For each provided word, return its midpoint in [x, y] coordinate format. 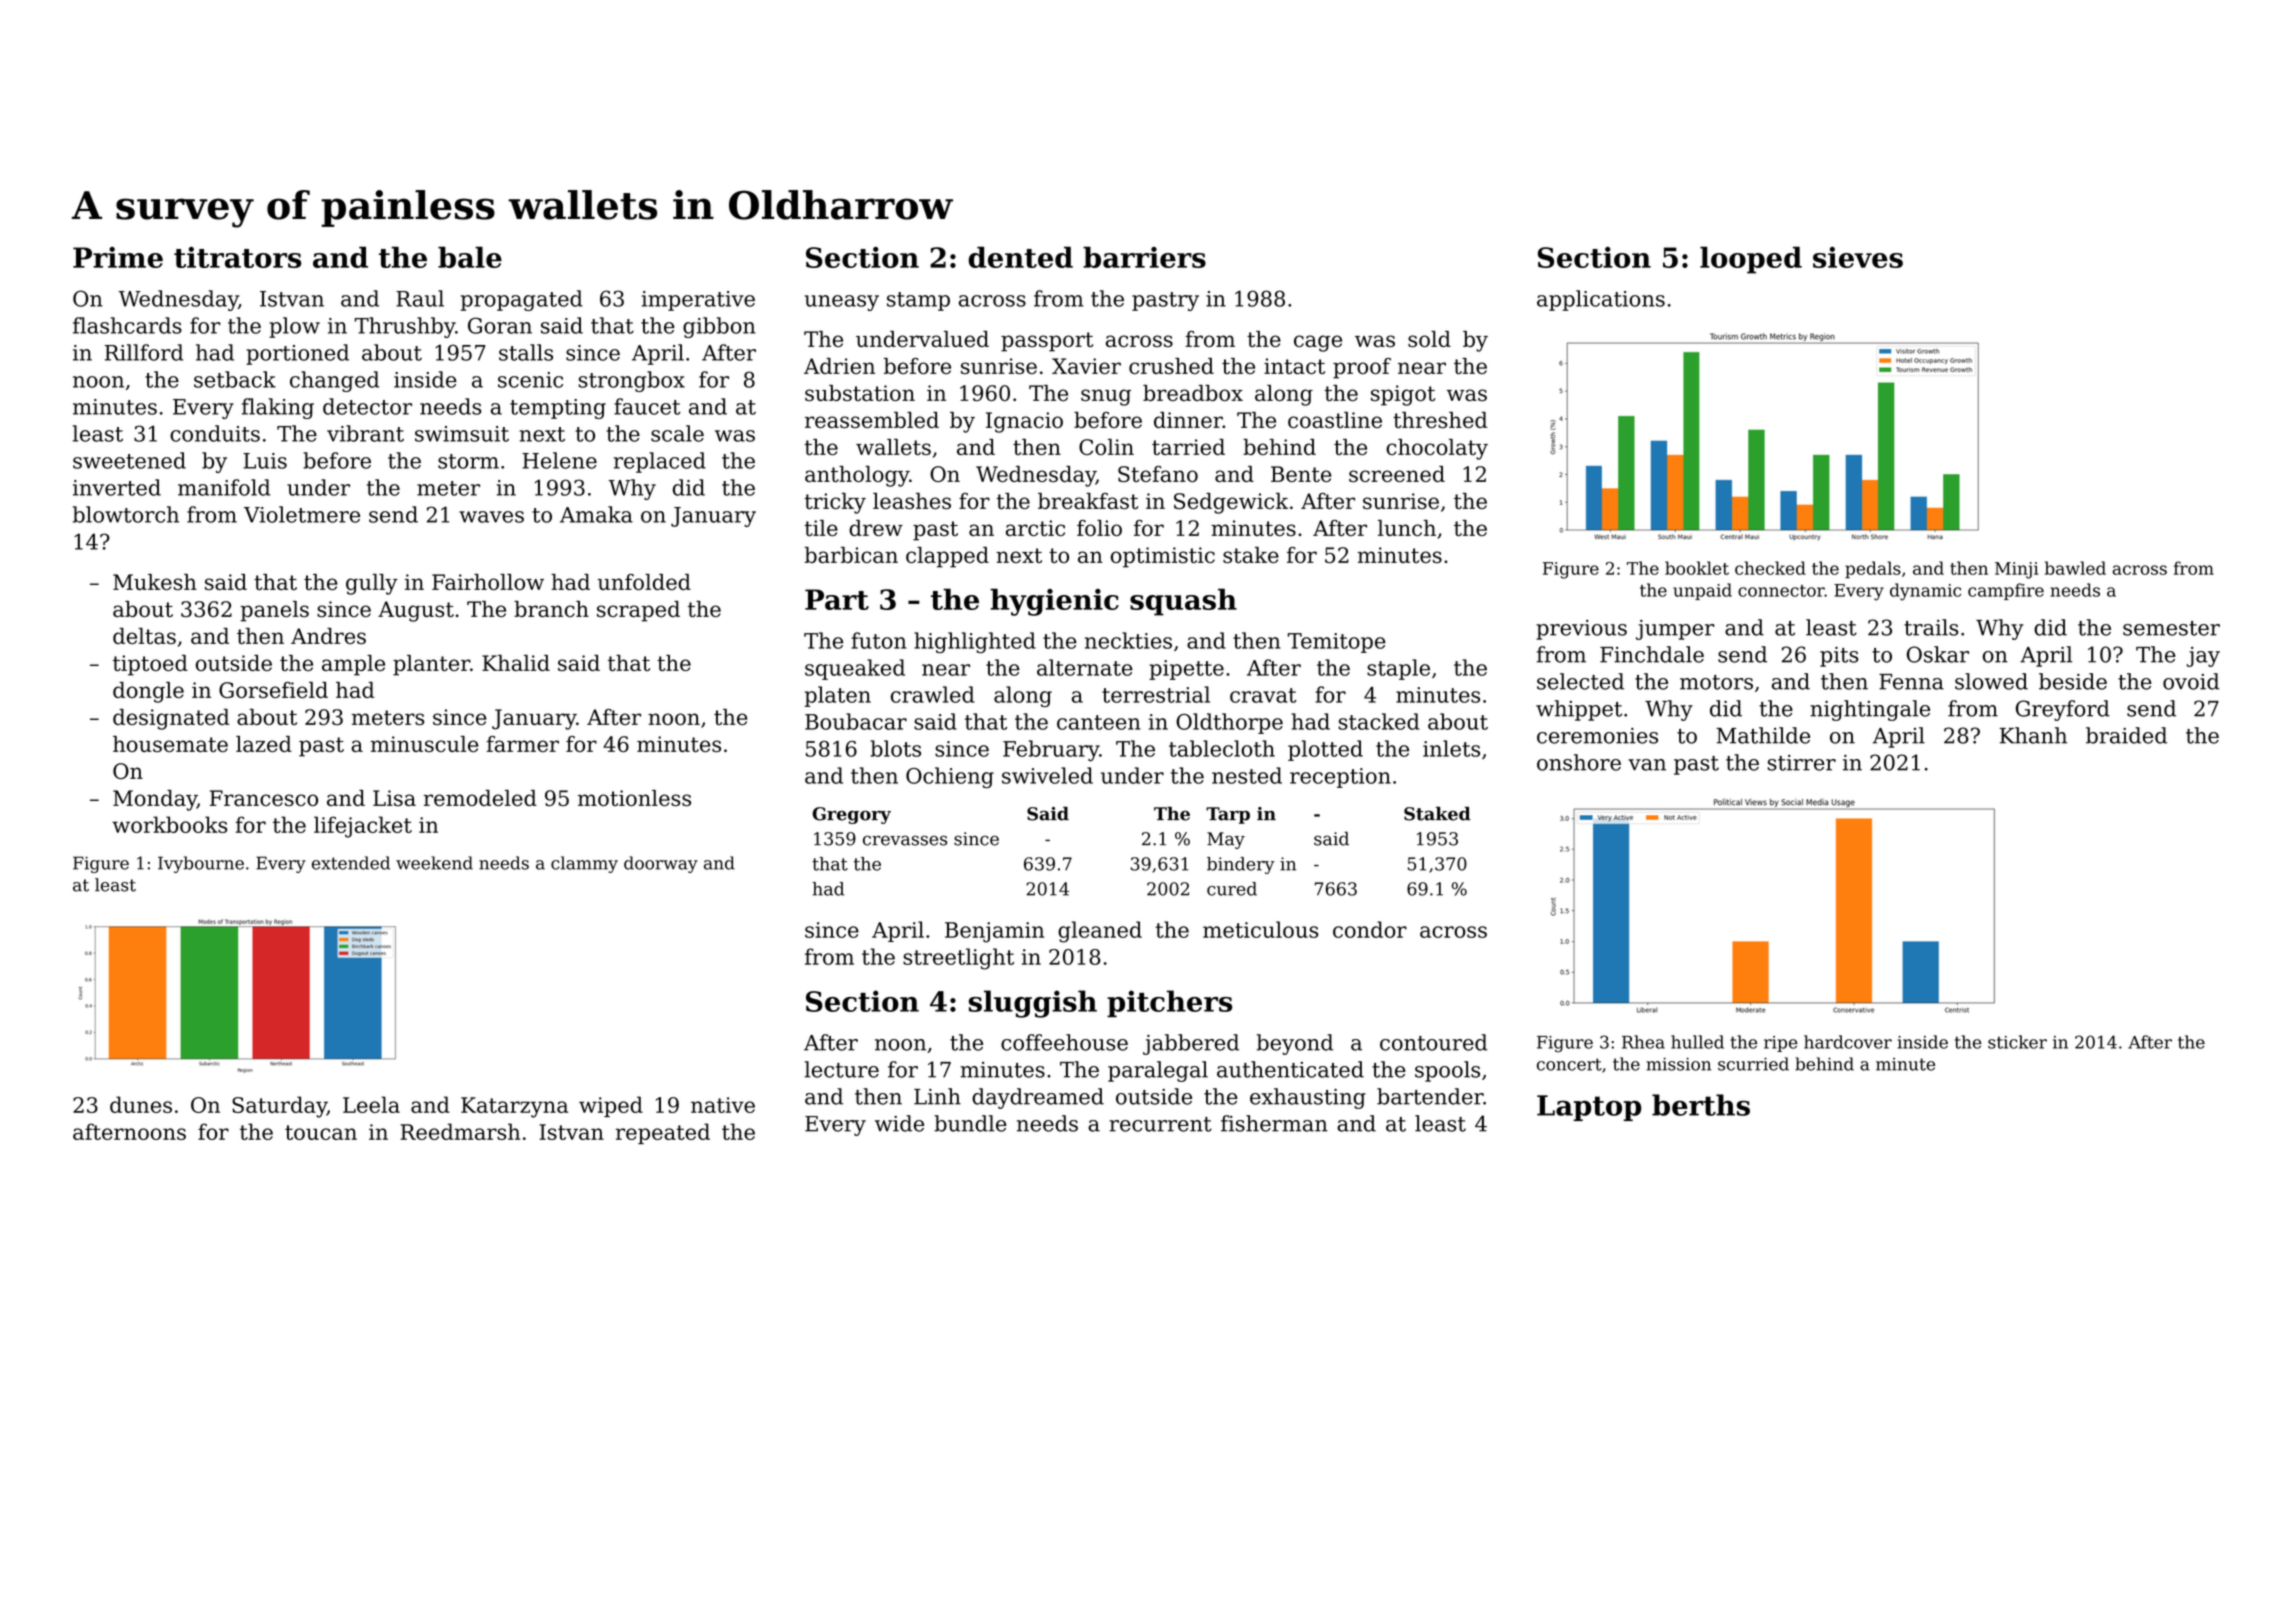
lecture [842, 1069]
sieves [1858, 257]
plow [294, 327]
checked [1770, 568]
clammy [584, 864]
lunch [1407, 528]
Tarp [1228, 815]
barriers [1144, 257]
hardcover [1848, 1042]
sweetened [129, 460]
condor [1370, 929]
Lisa [394, 798]
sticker [2017, 1042]
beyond [1295, 1044]
